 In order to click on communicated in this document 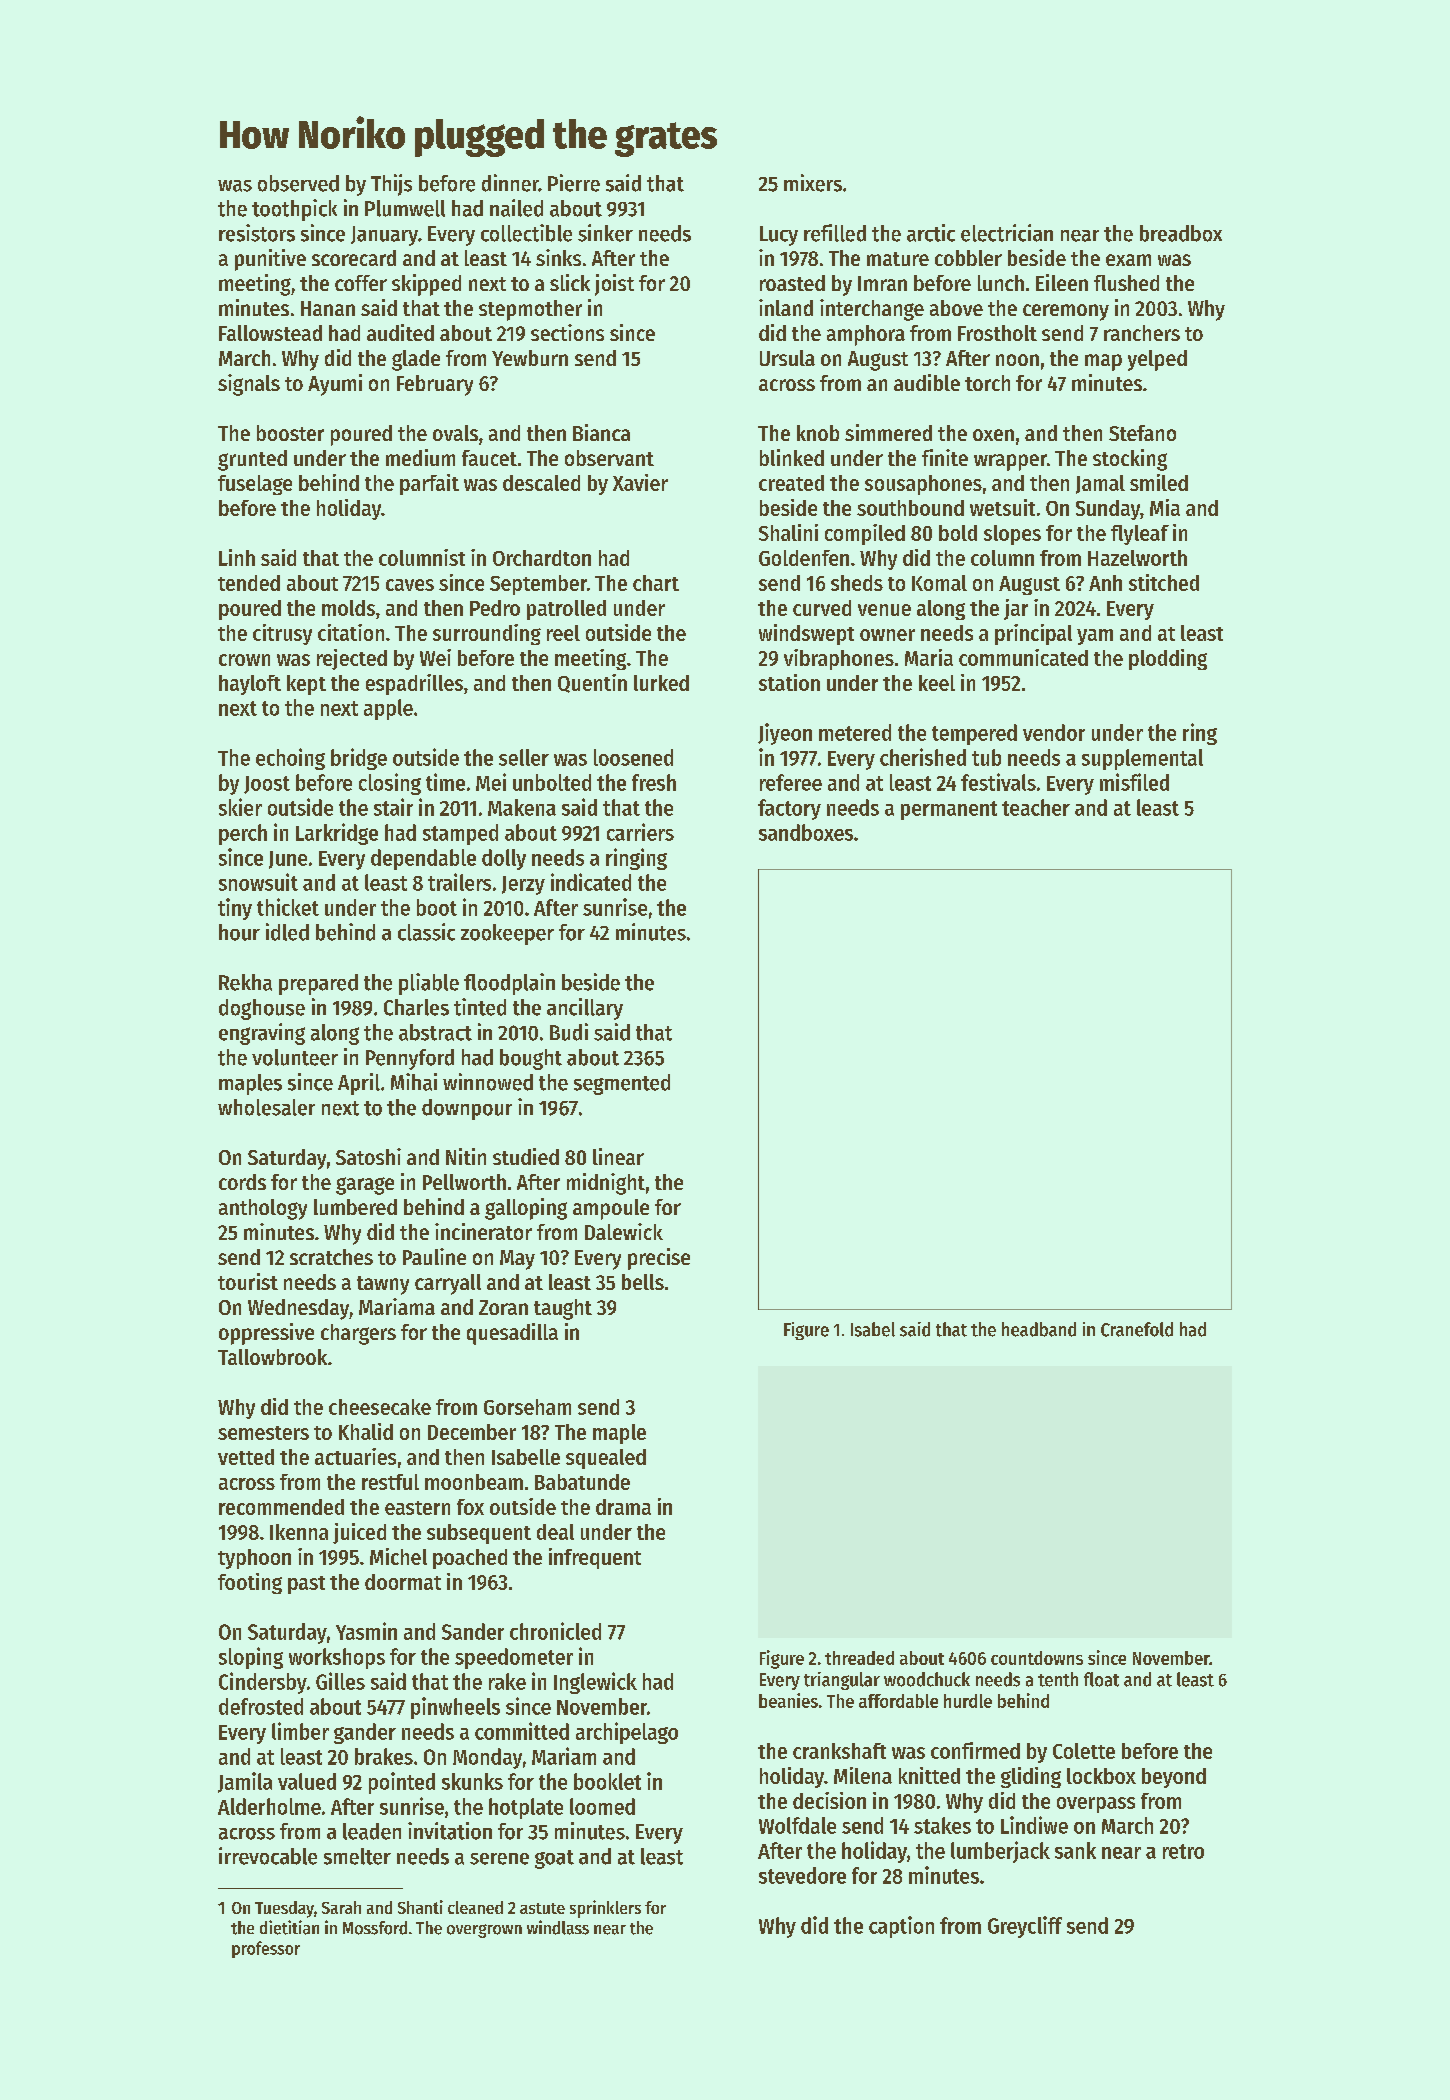, I will do `click(1023, 657)`.
